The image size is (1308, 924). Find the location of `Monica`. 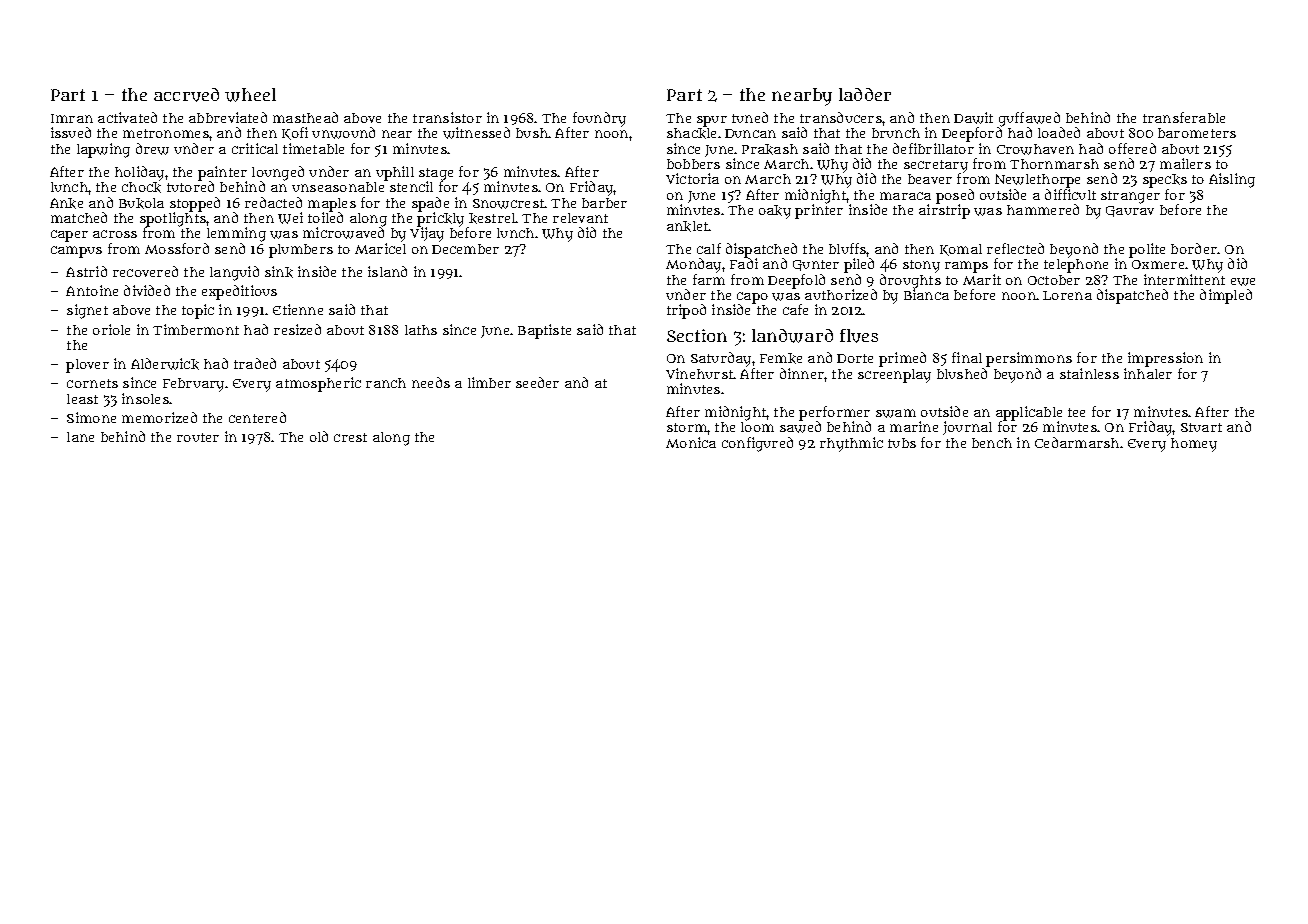

Monica is located at coordinates (691, 442).
